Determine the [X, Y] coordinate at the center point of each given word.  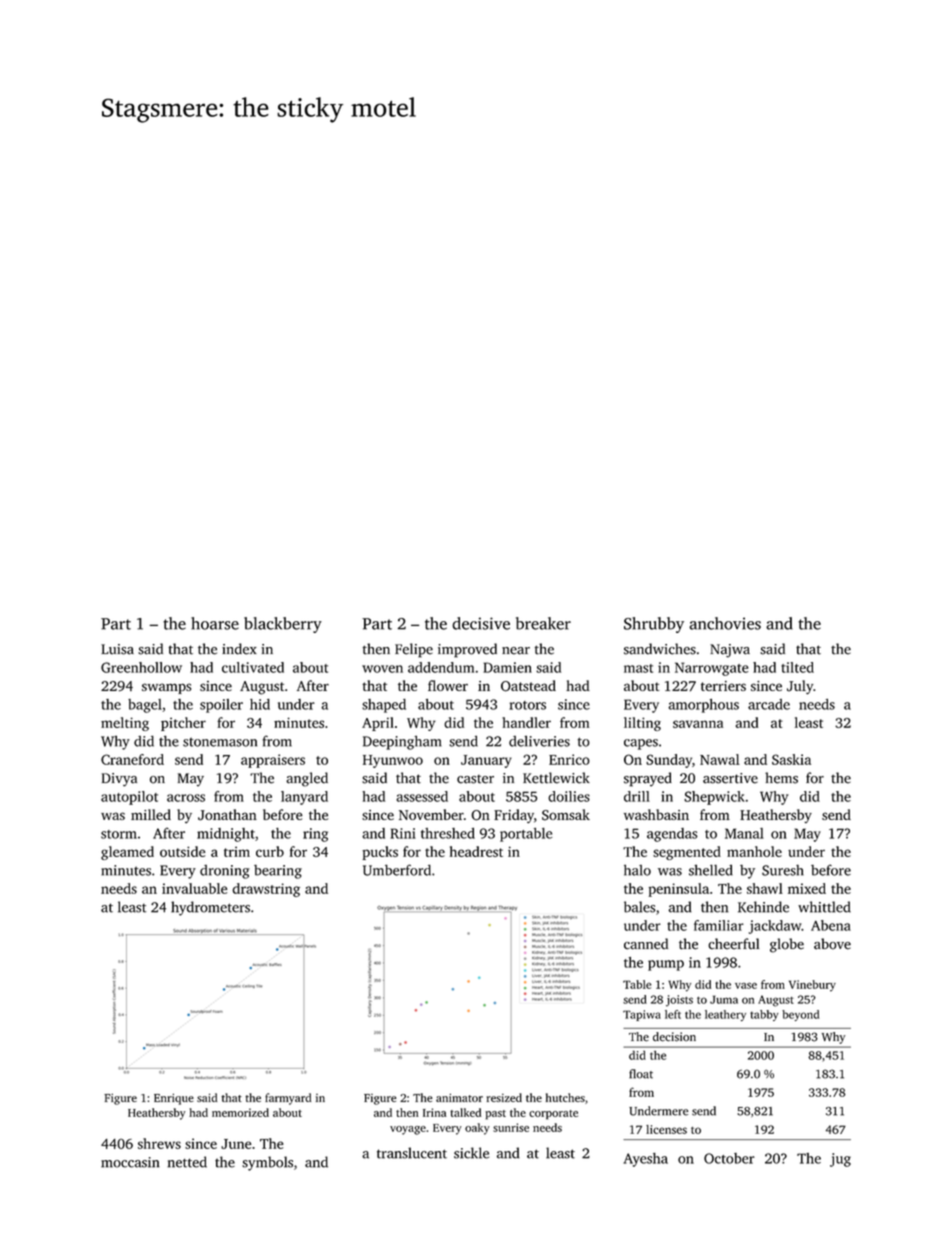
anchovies [725, 623]
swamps [166, 688]
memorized [240, 1112]
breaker [543, 623]
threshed [448, 833]
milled [151, 814]
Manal [744, 833]
